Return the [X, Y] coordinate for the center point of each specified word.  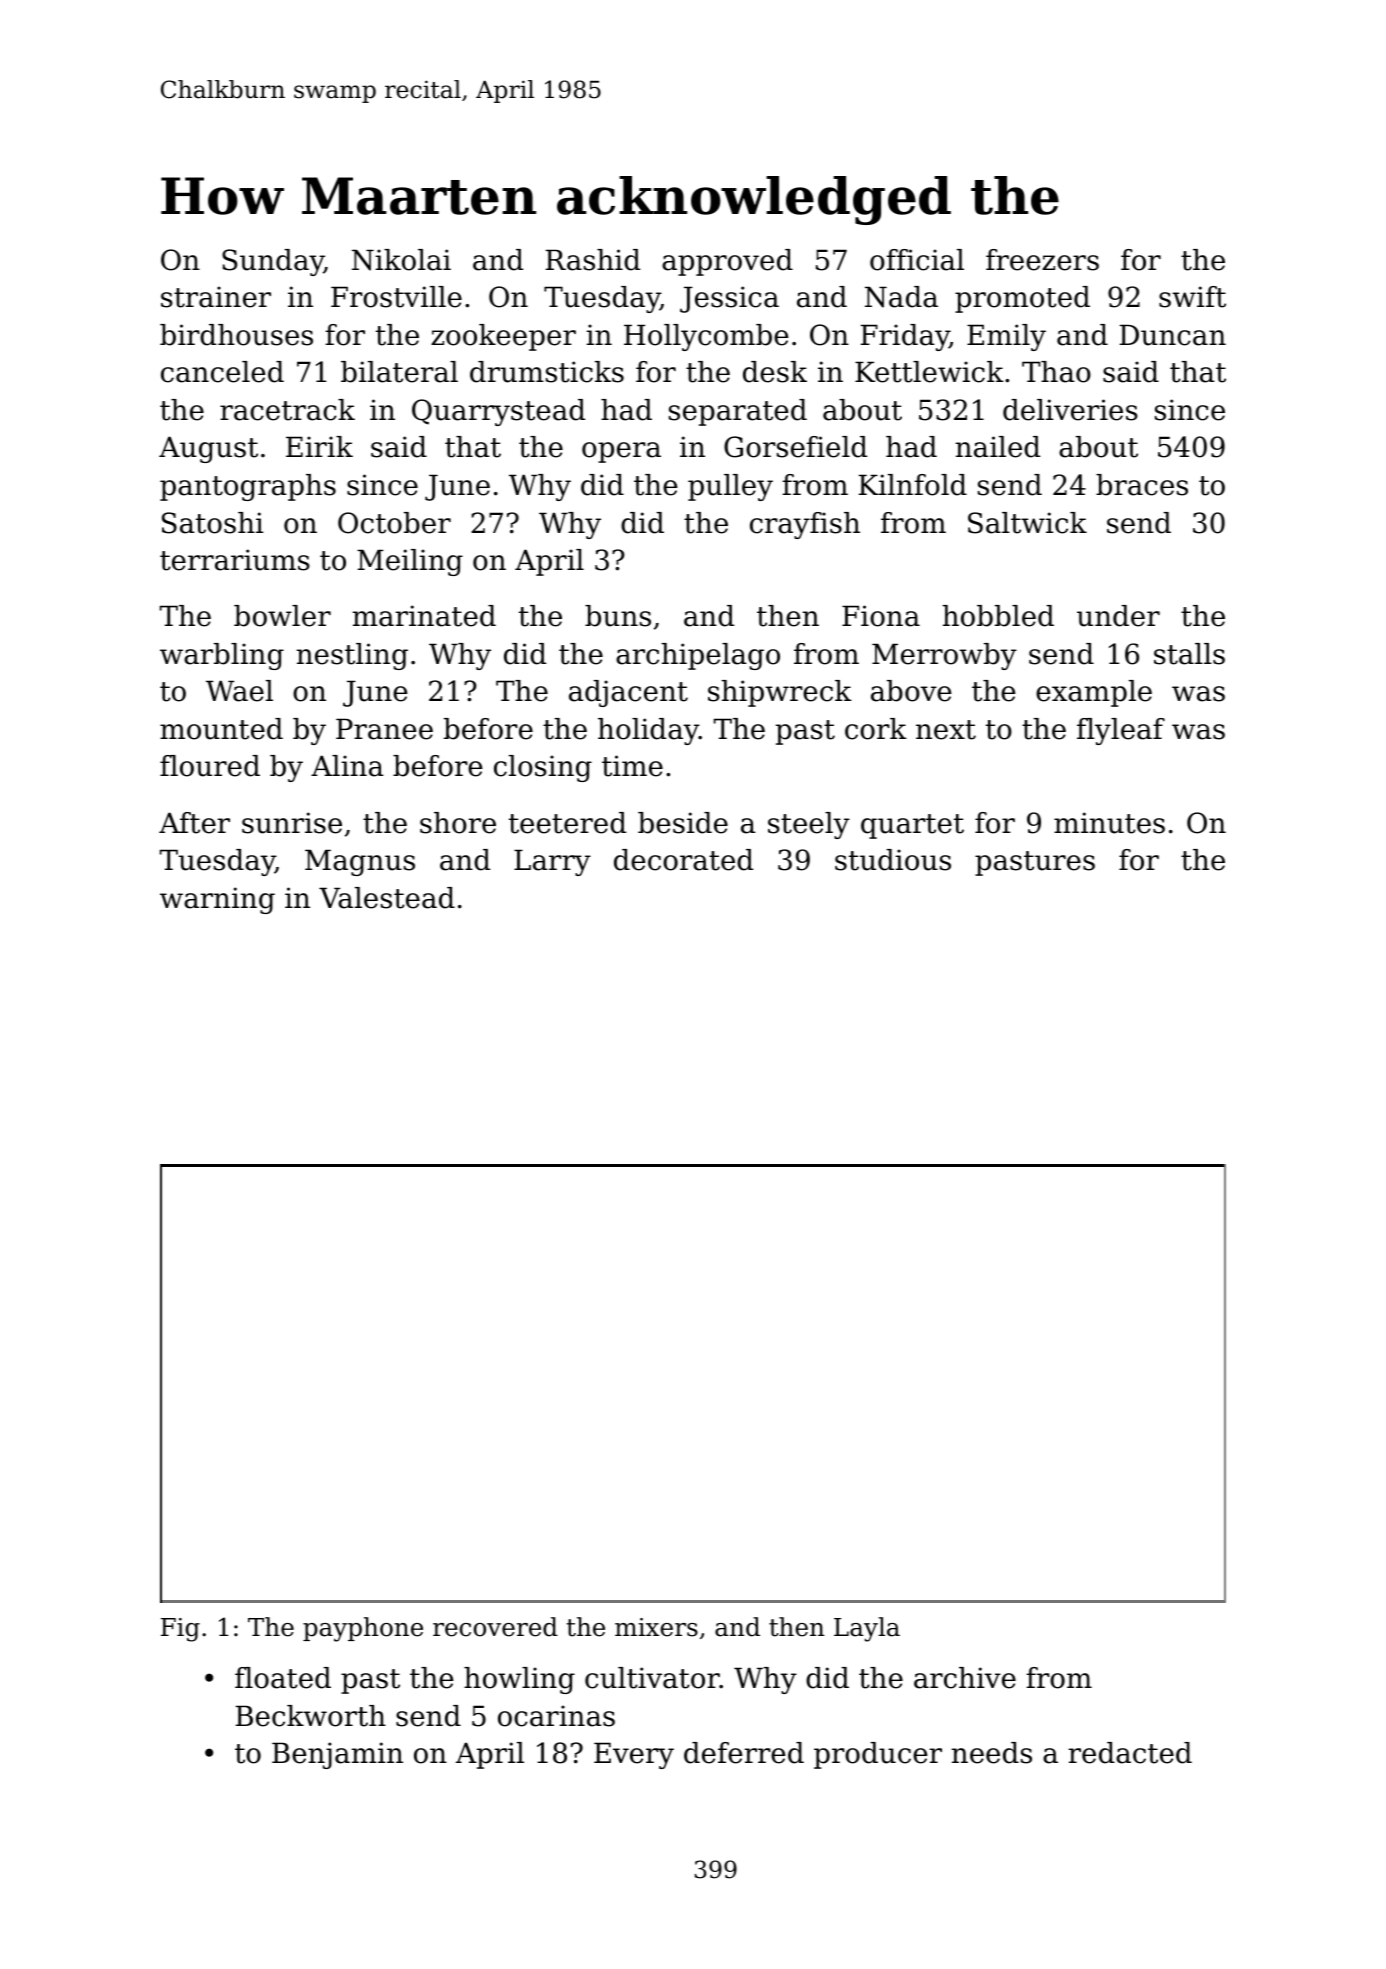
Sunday [273, 262]
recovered [495, 1627]
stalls [1189, 654]
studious [893, 860]
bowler [282, 616]
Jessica [729, 299]
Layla [867, 1629]
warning [217, 900]
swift [1192, 297]
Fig [180, 1630]
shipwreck [780, 693]
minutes [1109, 823]
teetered [567, 823]
